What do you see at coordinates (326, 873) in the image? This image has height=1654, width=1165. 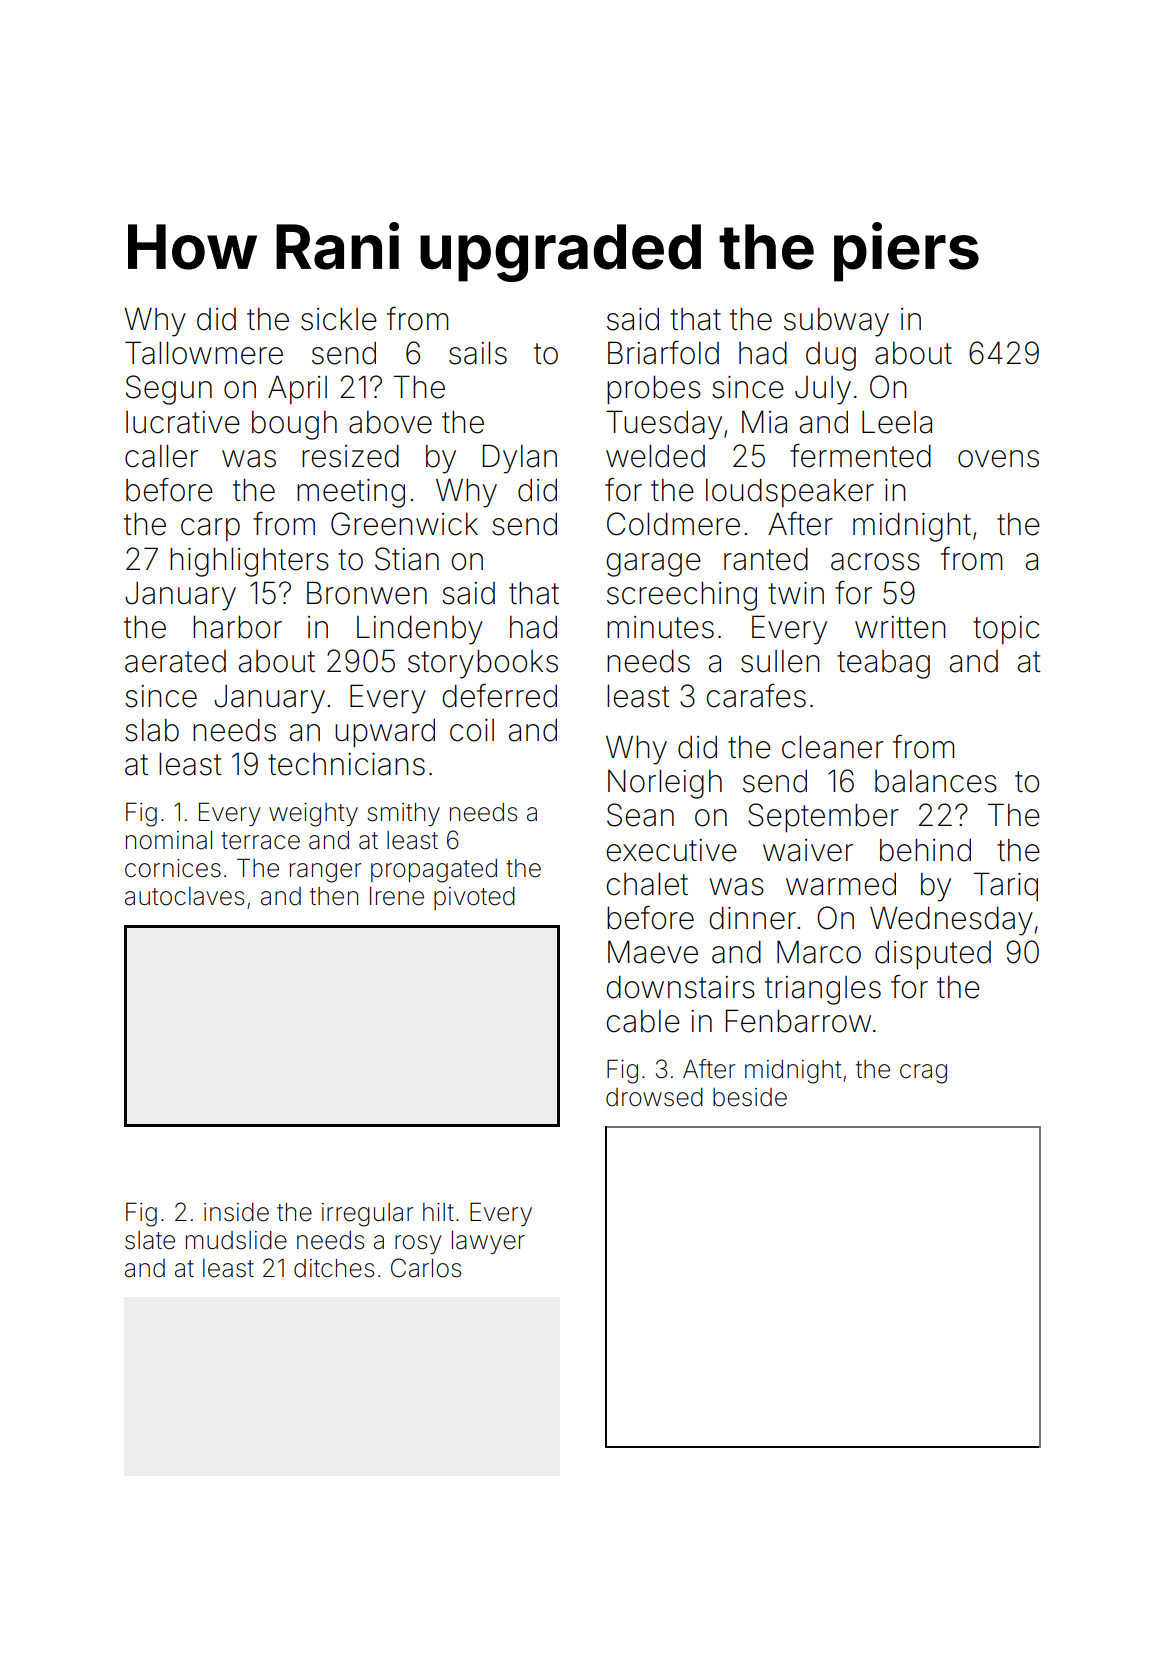 I see `ranger` at bounding box center [326, 873].
